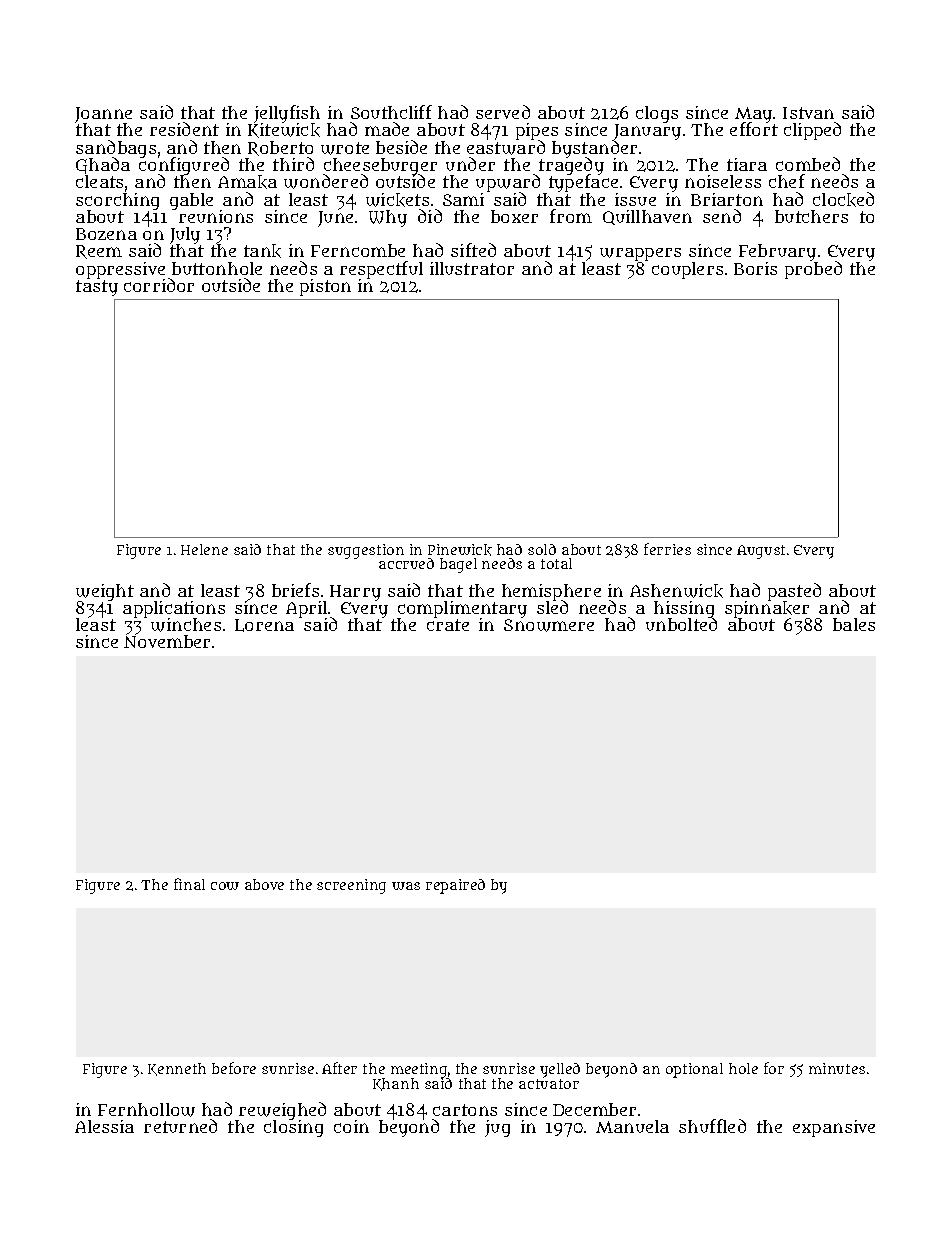  What do you see at coordinates (264, 884) in the document?
I see `above` at bounding box center [264, 884].
